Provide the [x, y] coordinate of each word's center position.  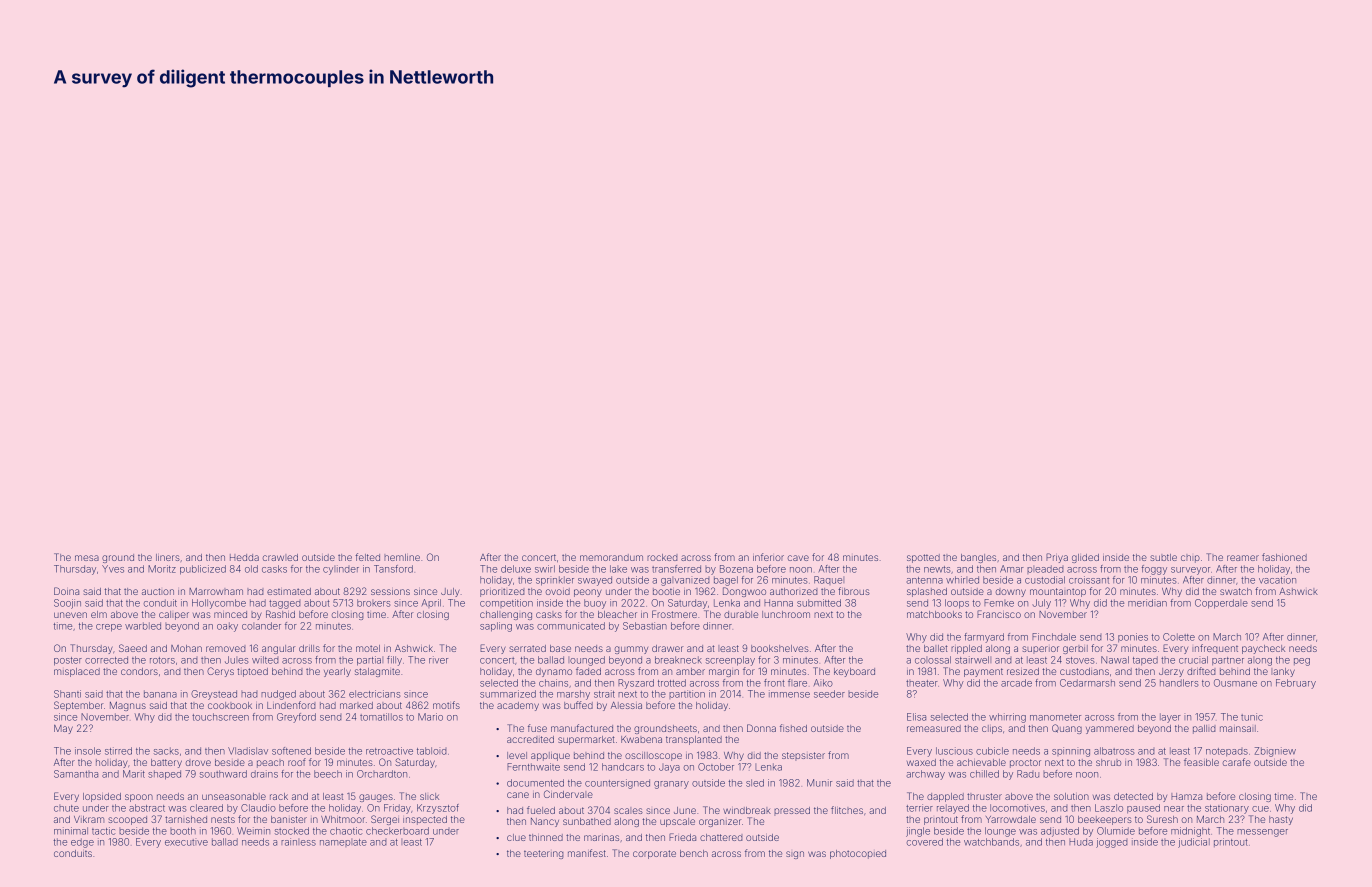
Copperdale [1221, 604]
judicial [1194, 843]
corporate [654, 854]
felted [367, 557]
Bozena [736, 569]
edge [82, 843]
